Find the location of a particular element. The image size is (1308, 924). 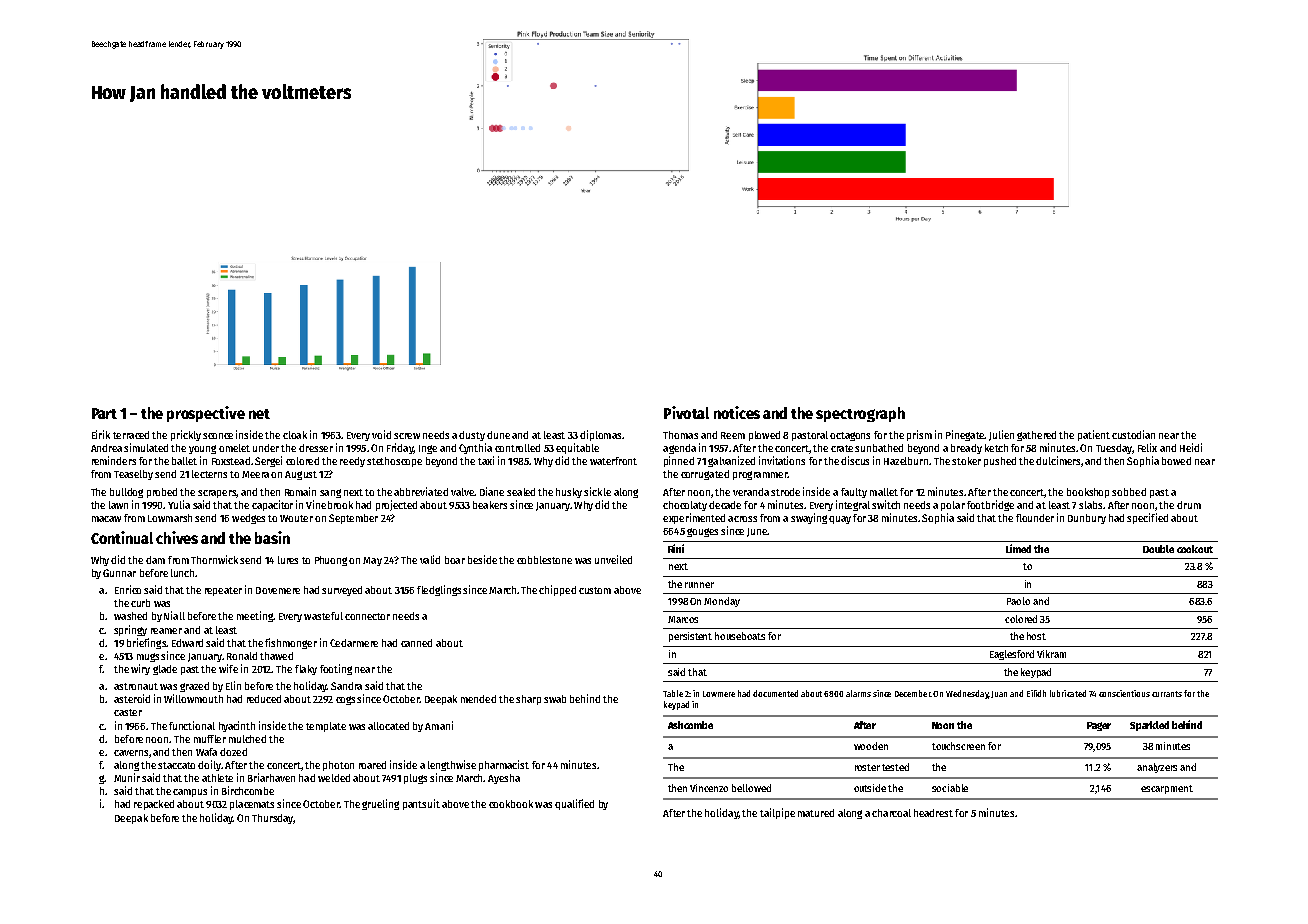

gathered is located at coordinates (1036, 436).
